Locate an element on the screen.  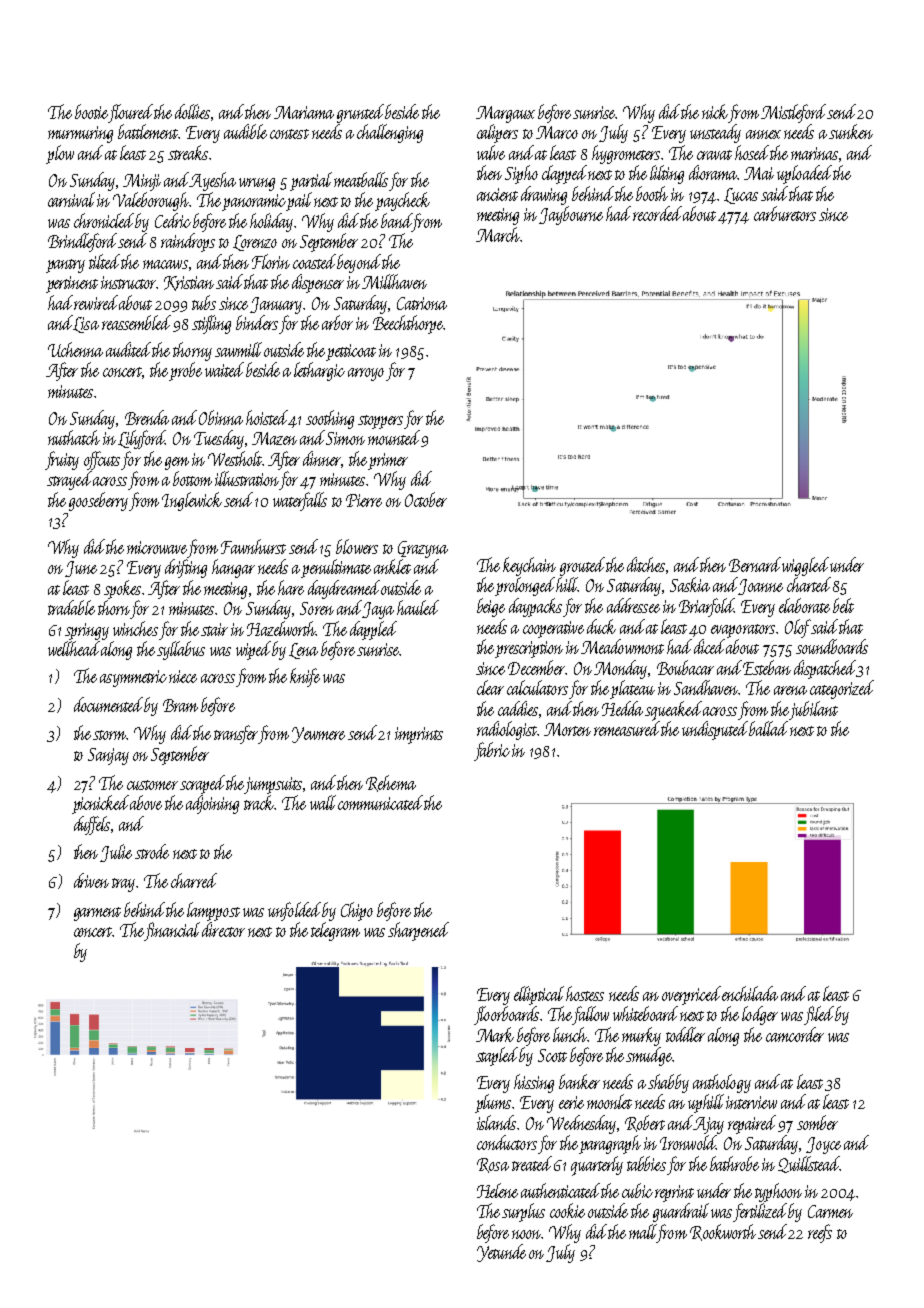
Helene is located at coordinates (497, 1190).
